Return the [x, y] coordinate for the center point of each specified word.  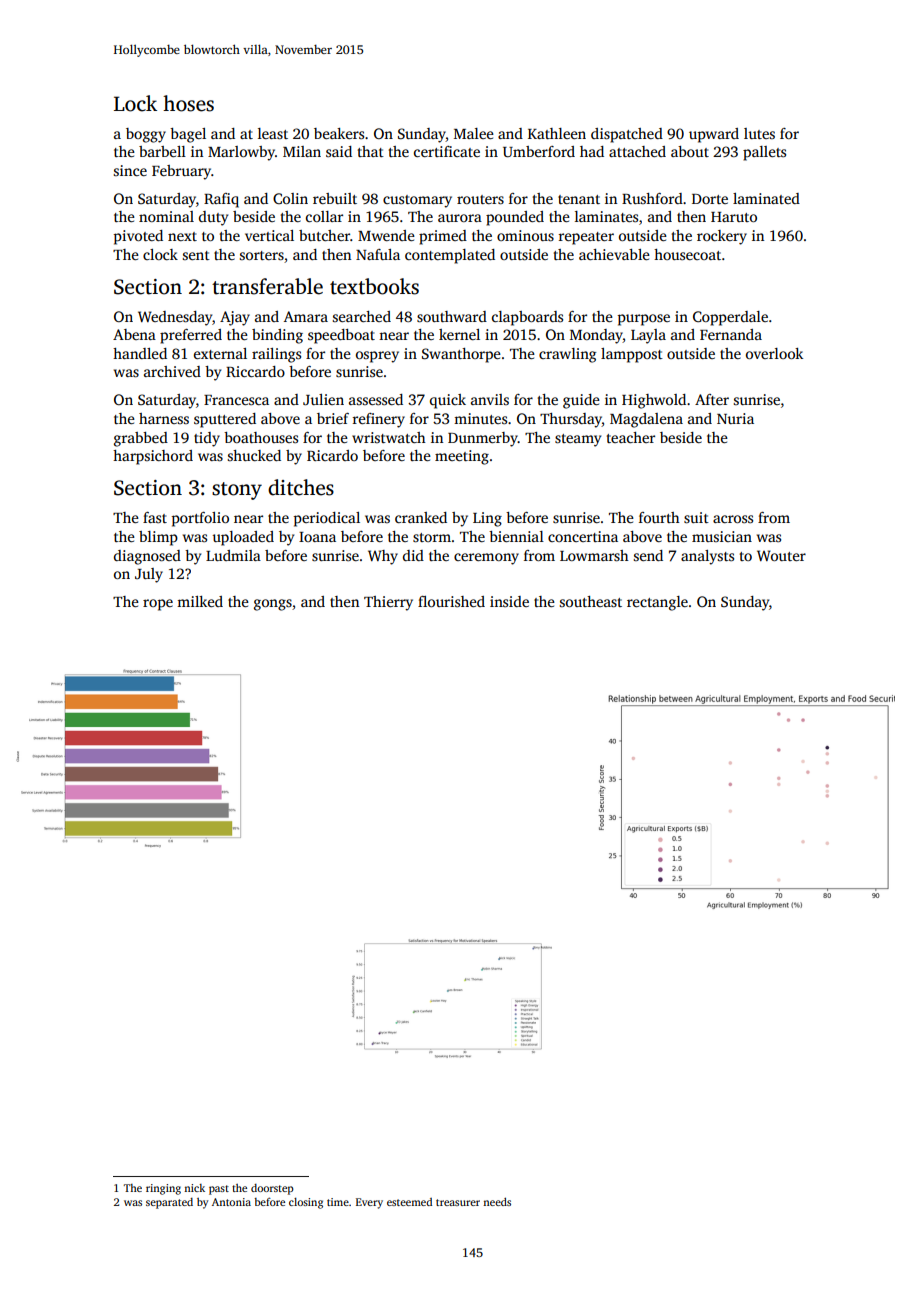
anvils [490, 399]
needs [497, 1202]
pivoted [138, 237]
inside [509, 601]
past [219, 1190]
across [733, 519]
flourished [451, 601]
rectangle [657, 603]
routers [480, 199]
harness [164, 418]
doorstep [272, 1189]
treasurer [458, 1202]
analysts [707, 557]
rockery [722, 237]
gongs [273, 605]
